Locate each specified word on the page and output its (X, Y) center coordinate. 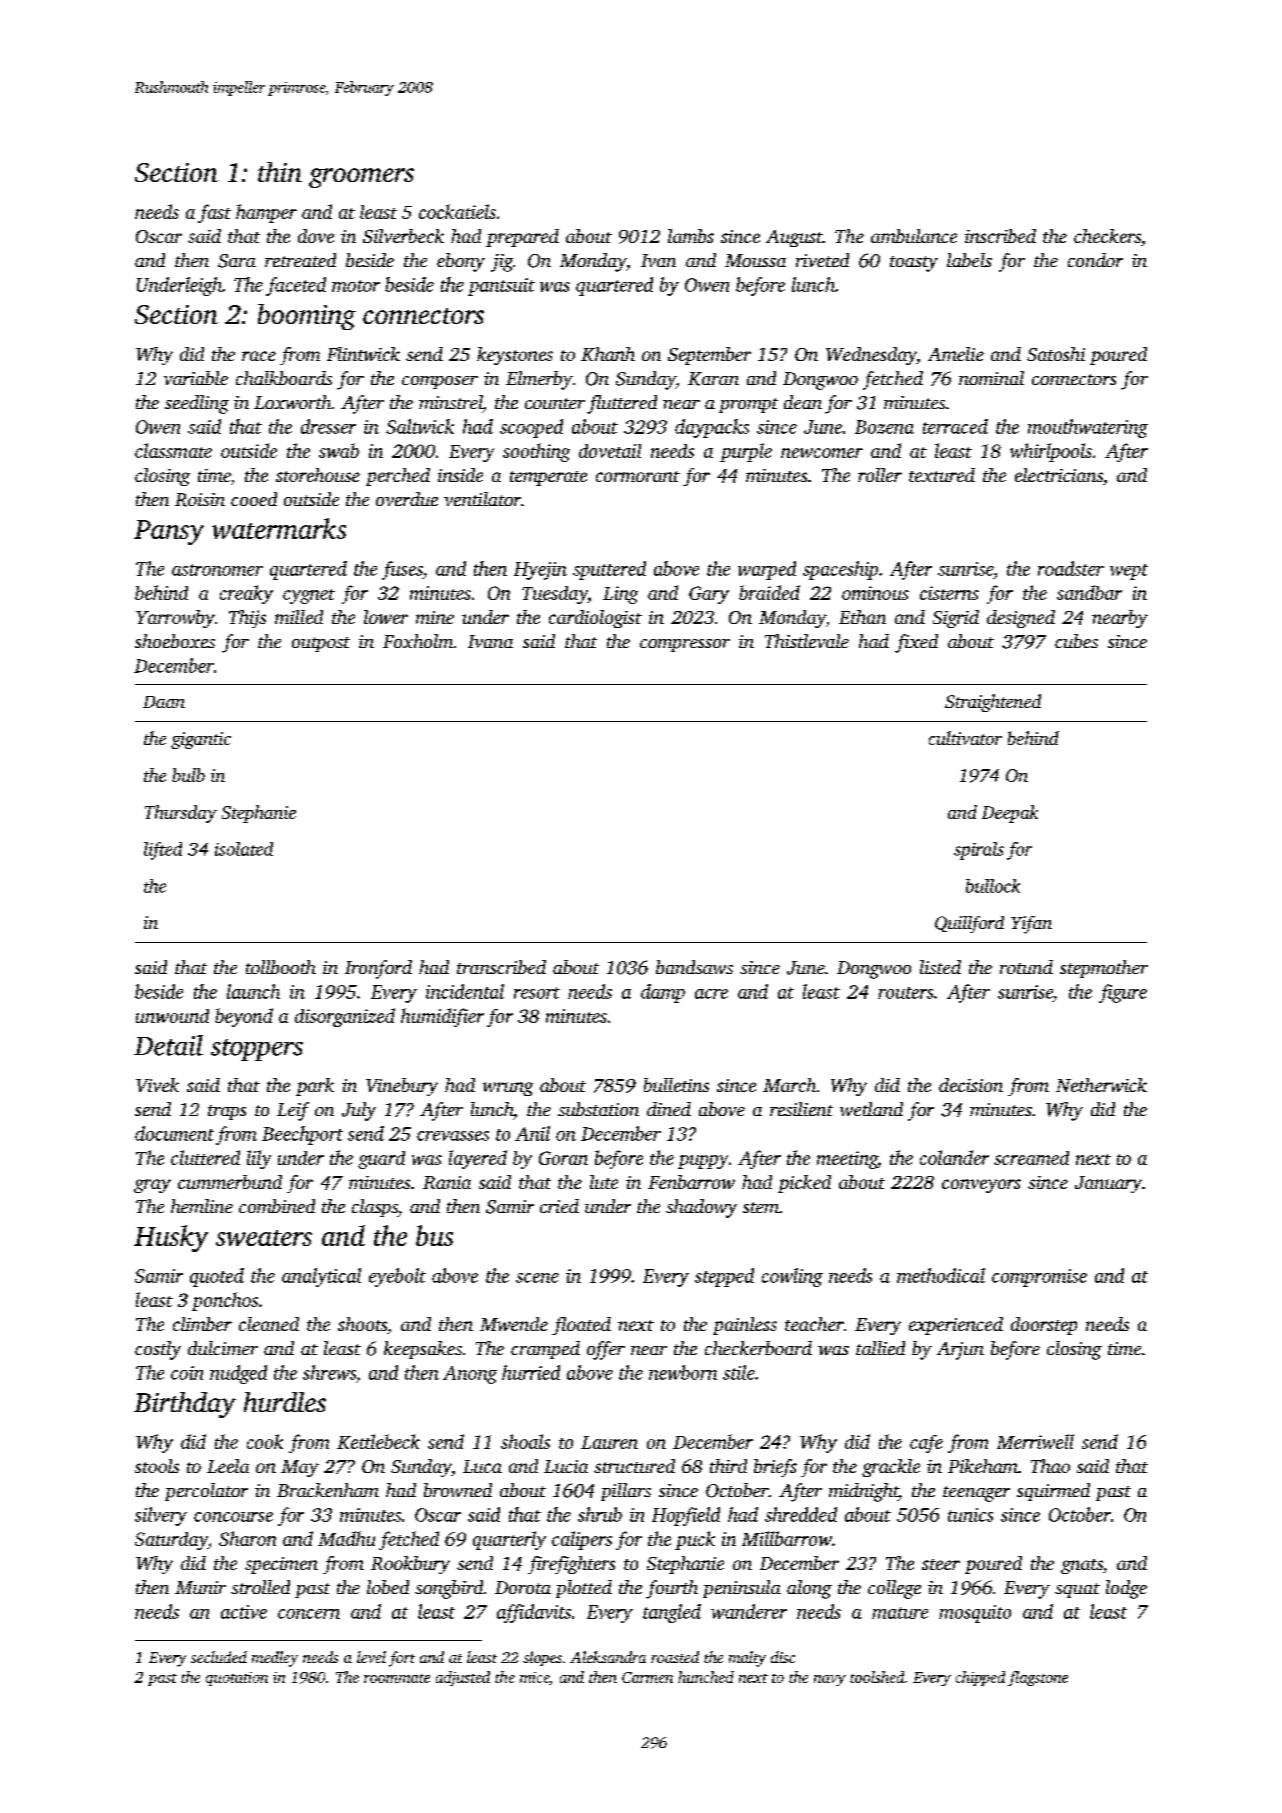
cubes (1076, 641)
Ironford (378, 969)
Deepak (1010, 814)
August (794, 238)
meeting (847, 1160)
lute (604, 1182)
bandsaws (694, 967)
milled (299, 617)
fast (214, 213)
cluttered (205, 1157)
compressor (685, 645)
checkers (1107, 236)
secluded (219, 1657)
